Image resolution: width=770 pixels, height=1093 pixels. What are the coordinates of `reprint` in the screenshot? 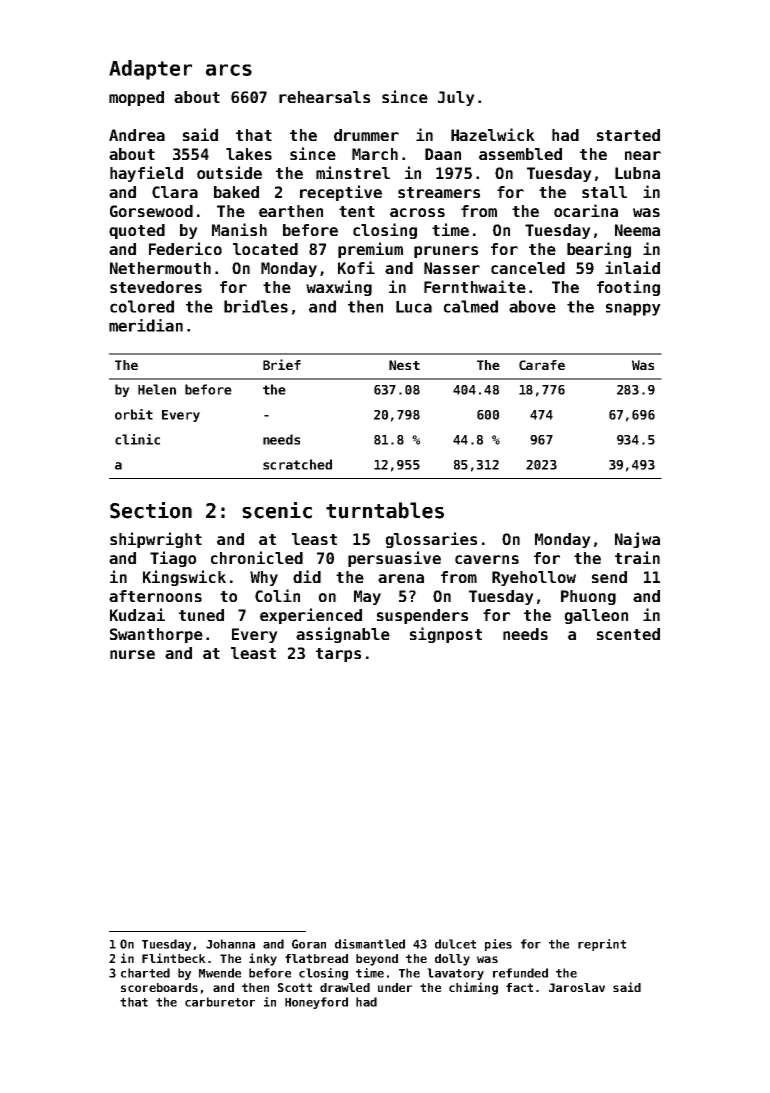 It's located at (602, 945).
